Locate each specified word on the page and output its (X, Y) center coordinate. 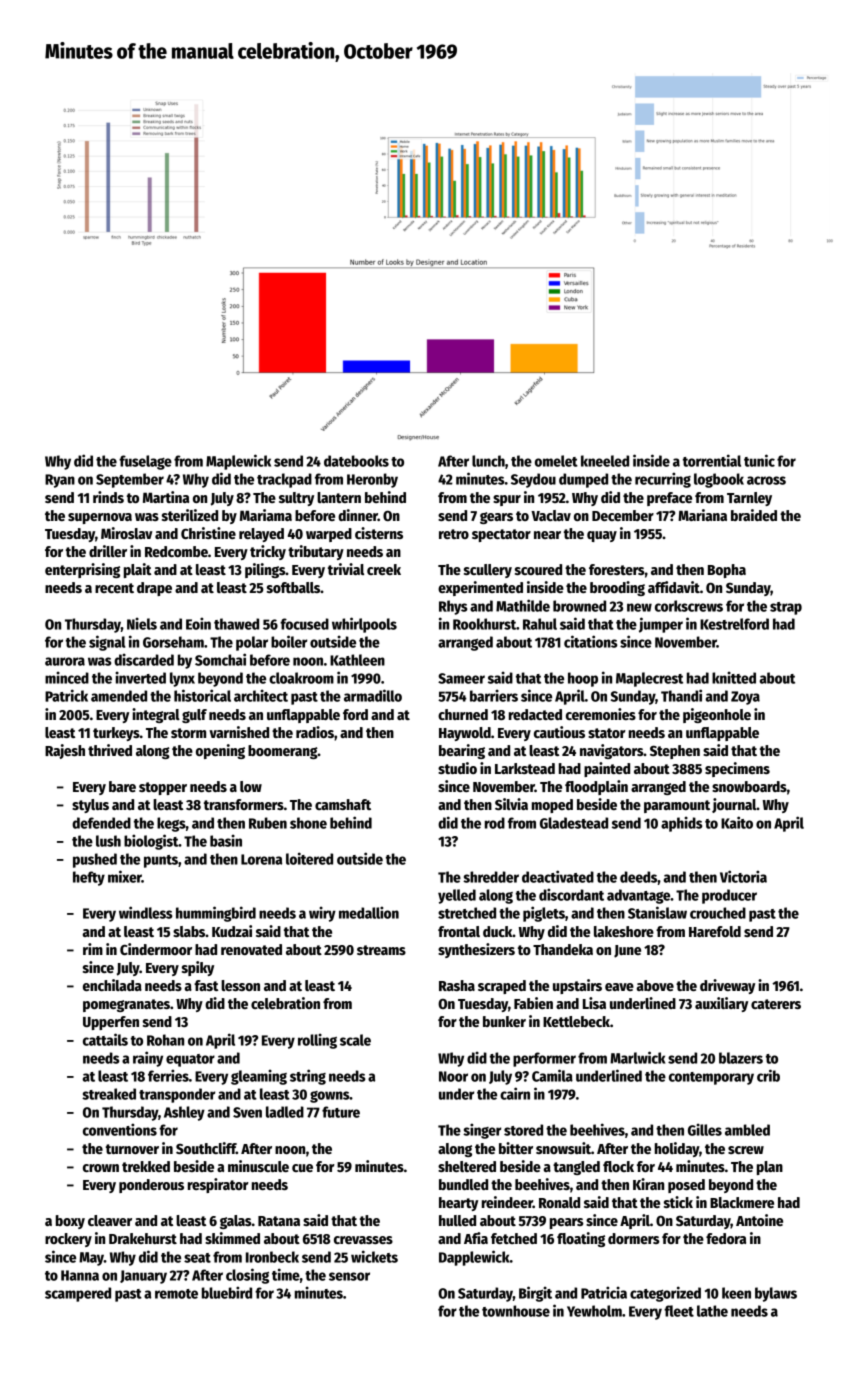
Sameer (461, 678)
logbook (719, 480)
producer (729, 896)
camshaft (343, 804)
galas (236, 1222)
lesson (240, 985)
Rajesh (65, 751)
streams (381, 950)
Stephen (675, 752)
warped (329, 535)
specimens (737, 769)
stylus (90, 806)
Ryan (60, 481)
